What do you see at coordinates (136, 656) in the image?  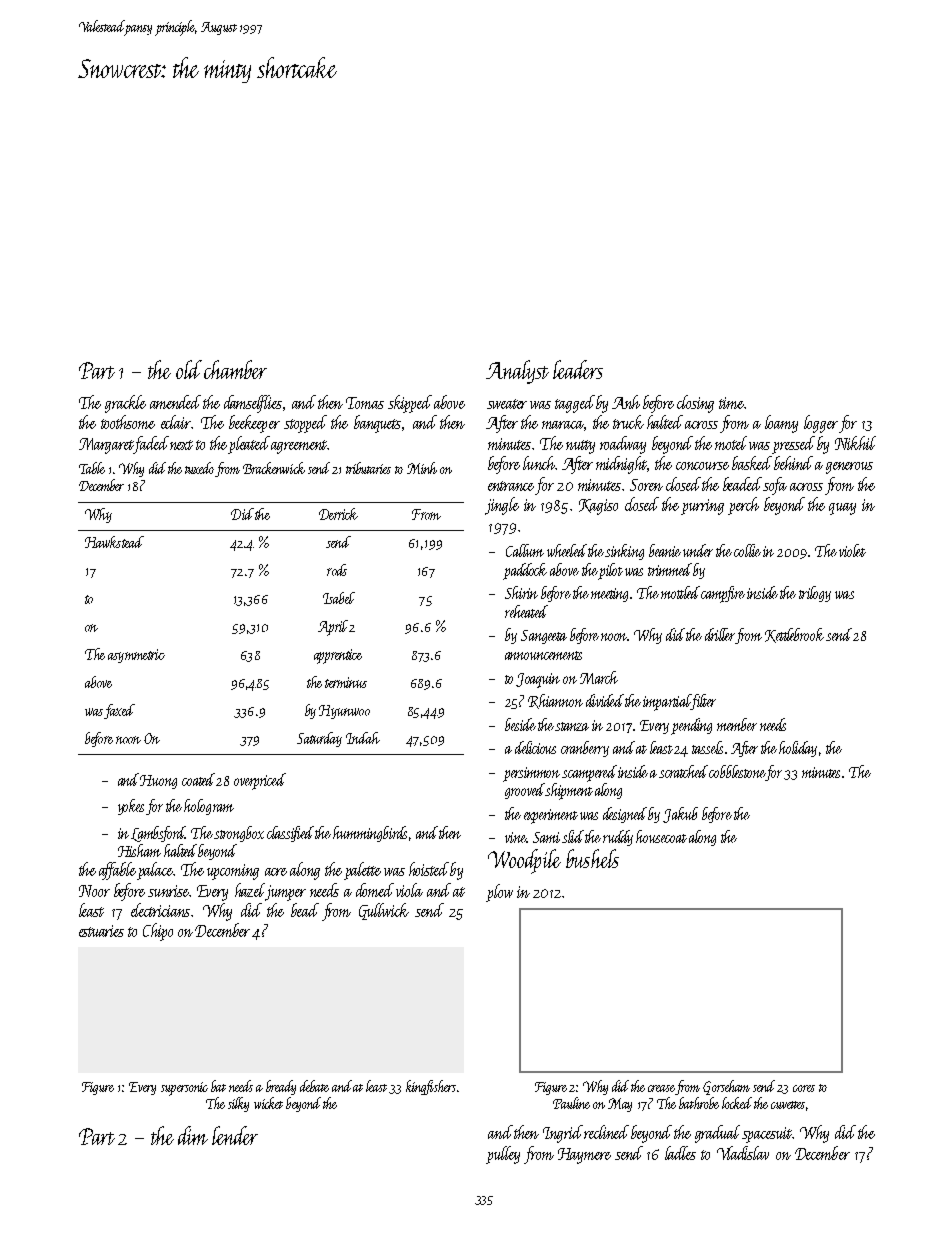 I see `asymmetric` at bounding box center [136, 656].
